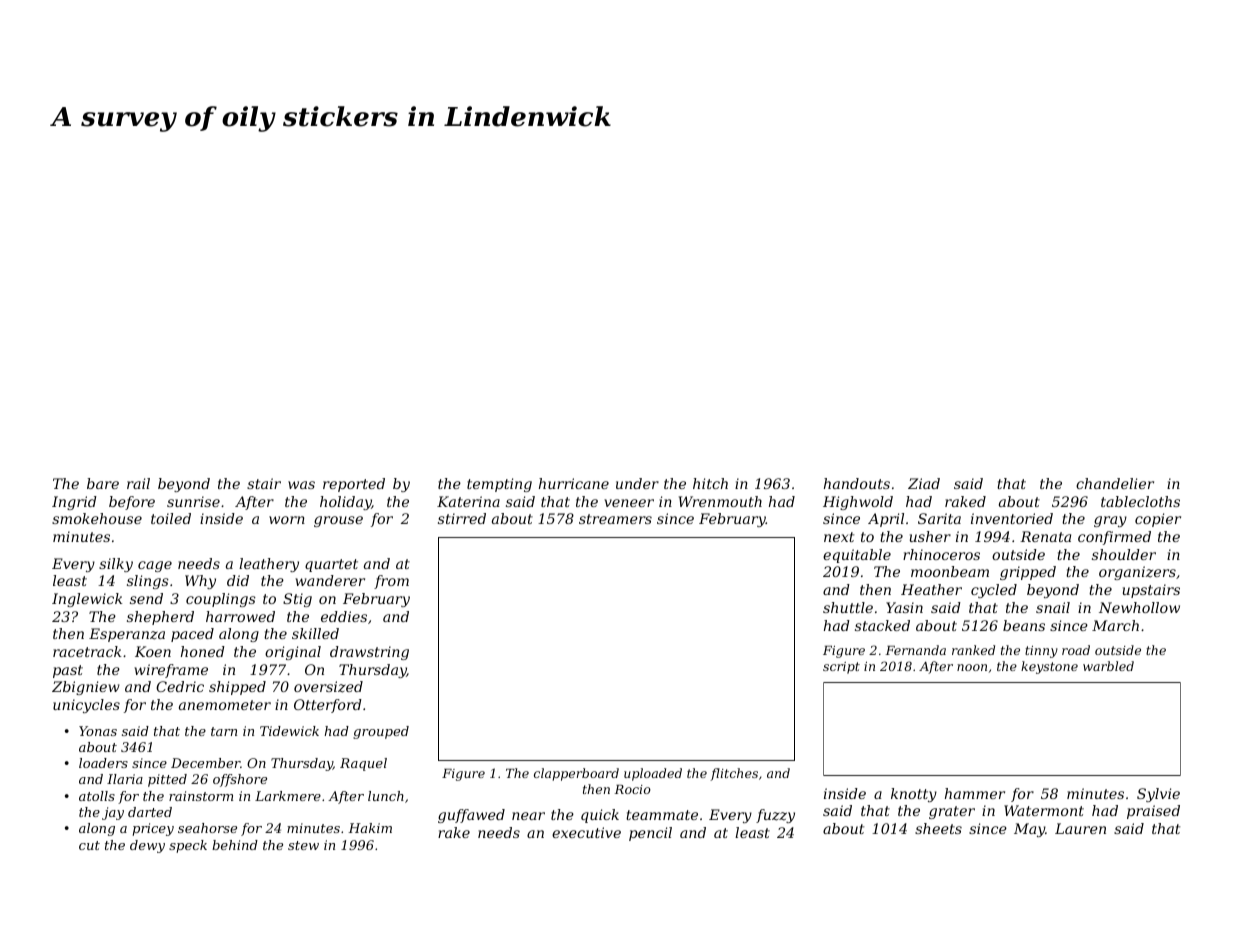  What do you see at coordinates (1076, 650) in the document?
I see `road` at bounding box center [1076, 650].
